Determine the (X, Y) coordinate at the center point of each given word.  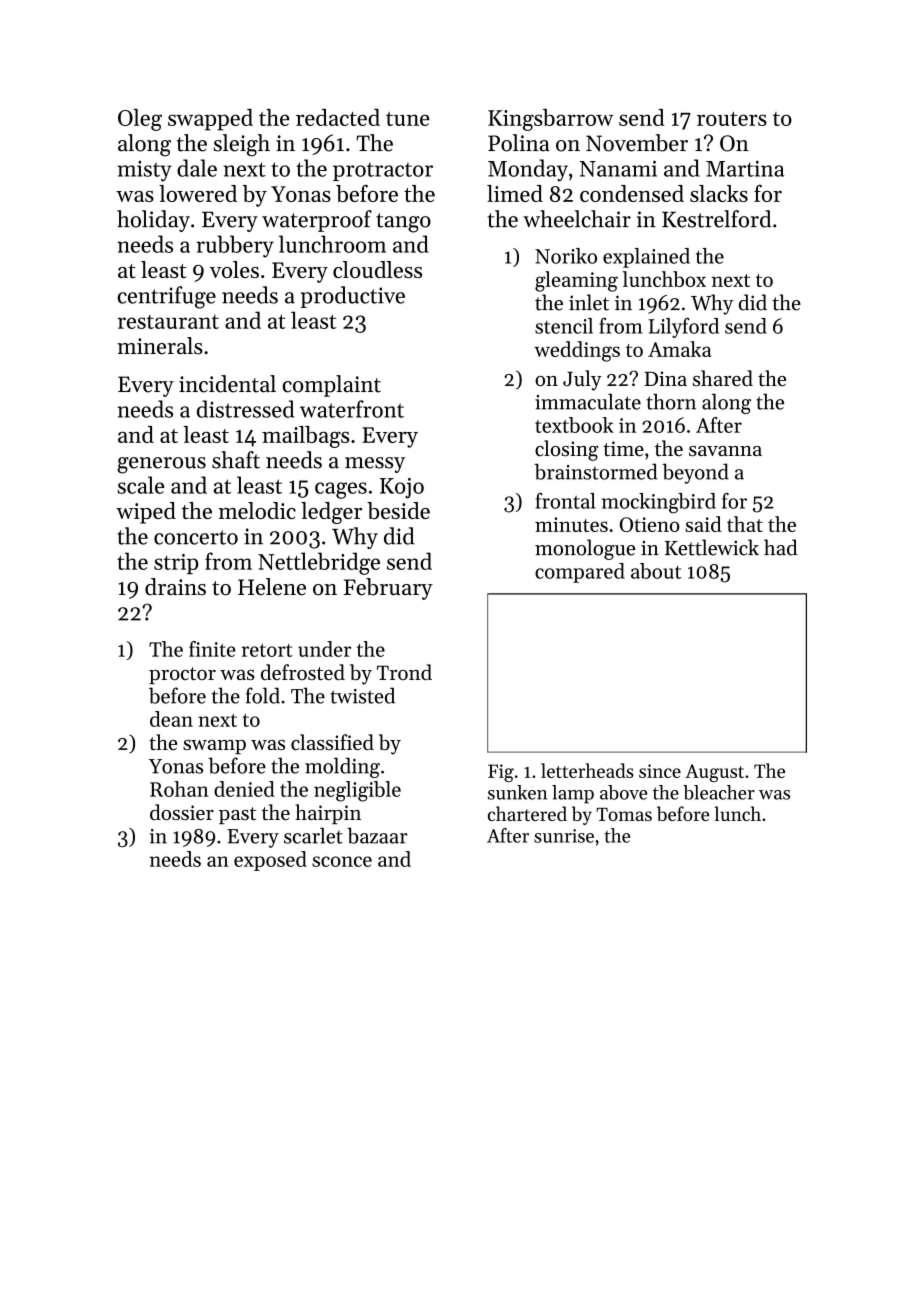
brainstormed (596, 471)
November (637, 143)
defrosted (303, 672)
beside (398, 510)
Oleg (140, 120)
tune (408, 119)
